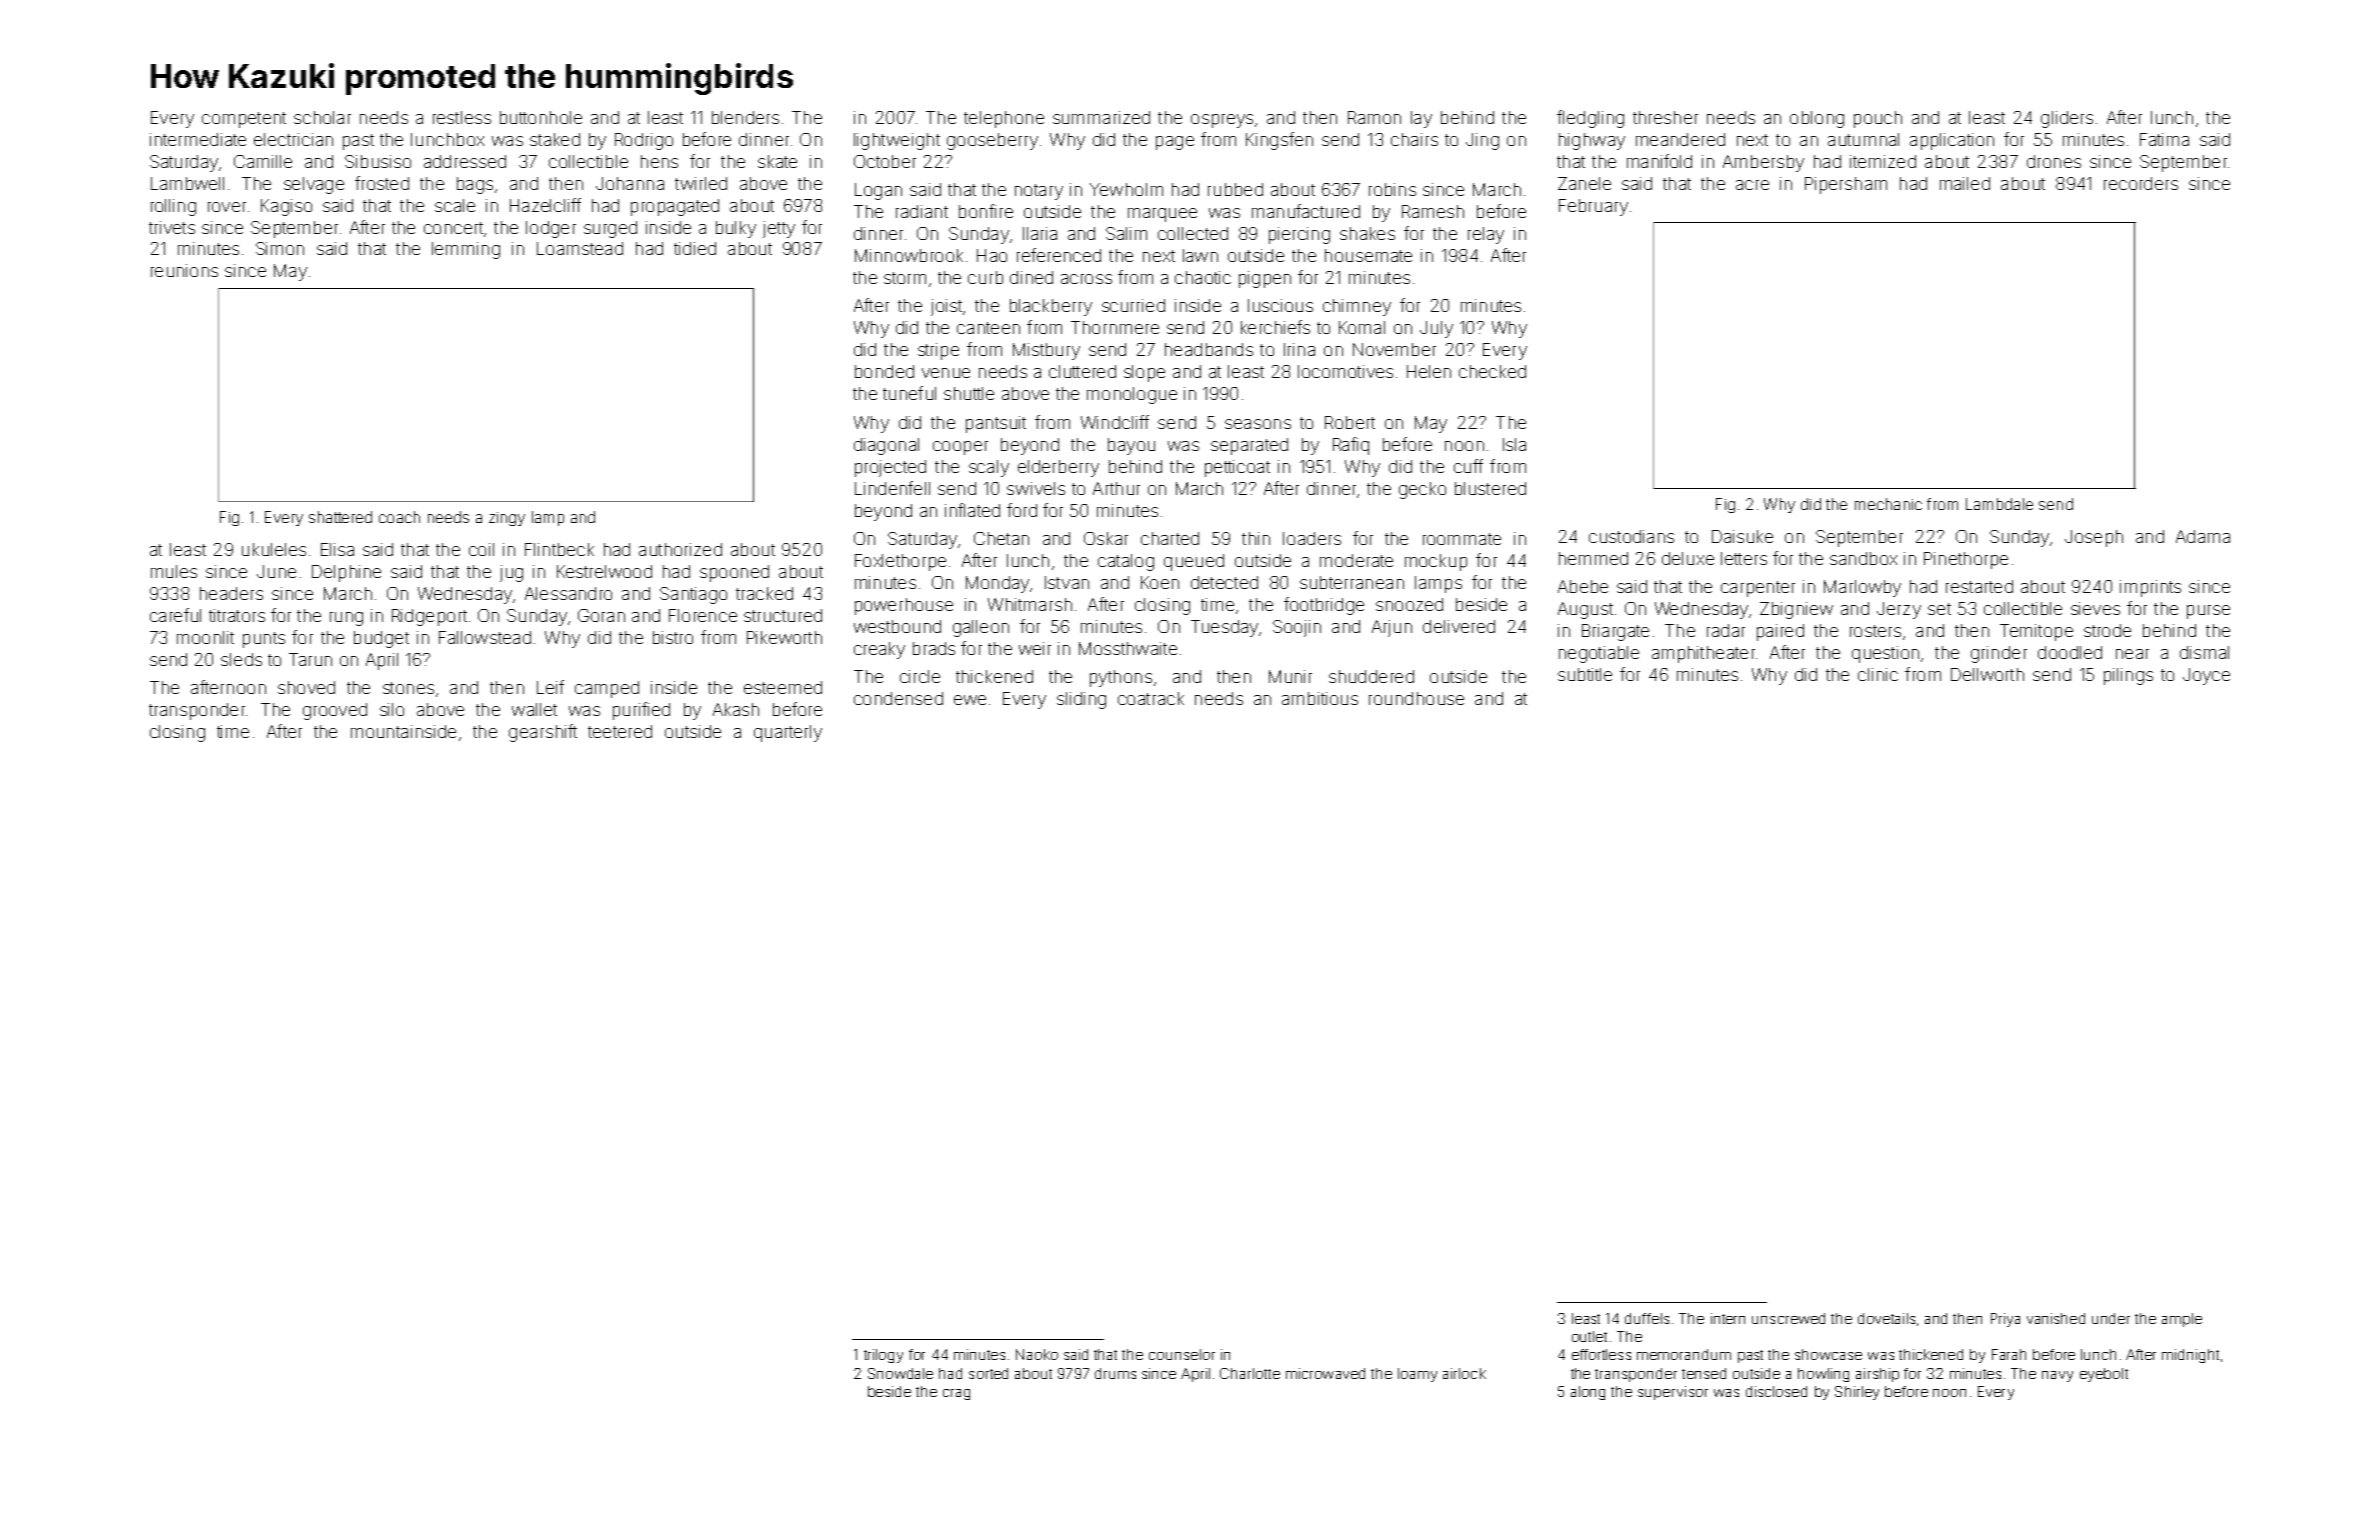 Image resolution: width=2380 pixels, height=1540 pixels. I want to click on blenders, so click(745, 117).
